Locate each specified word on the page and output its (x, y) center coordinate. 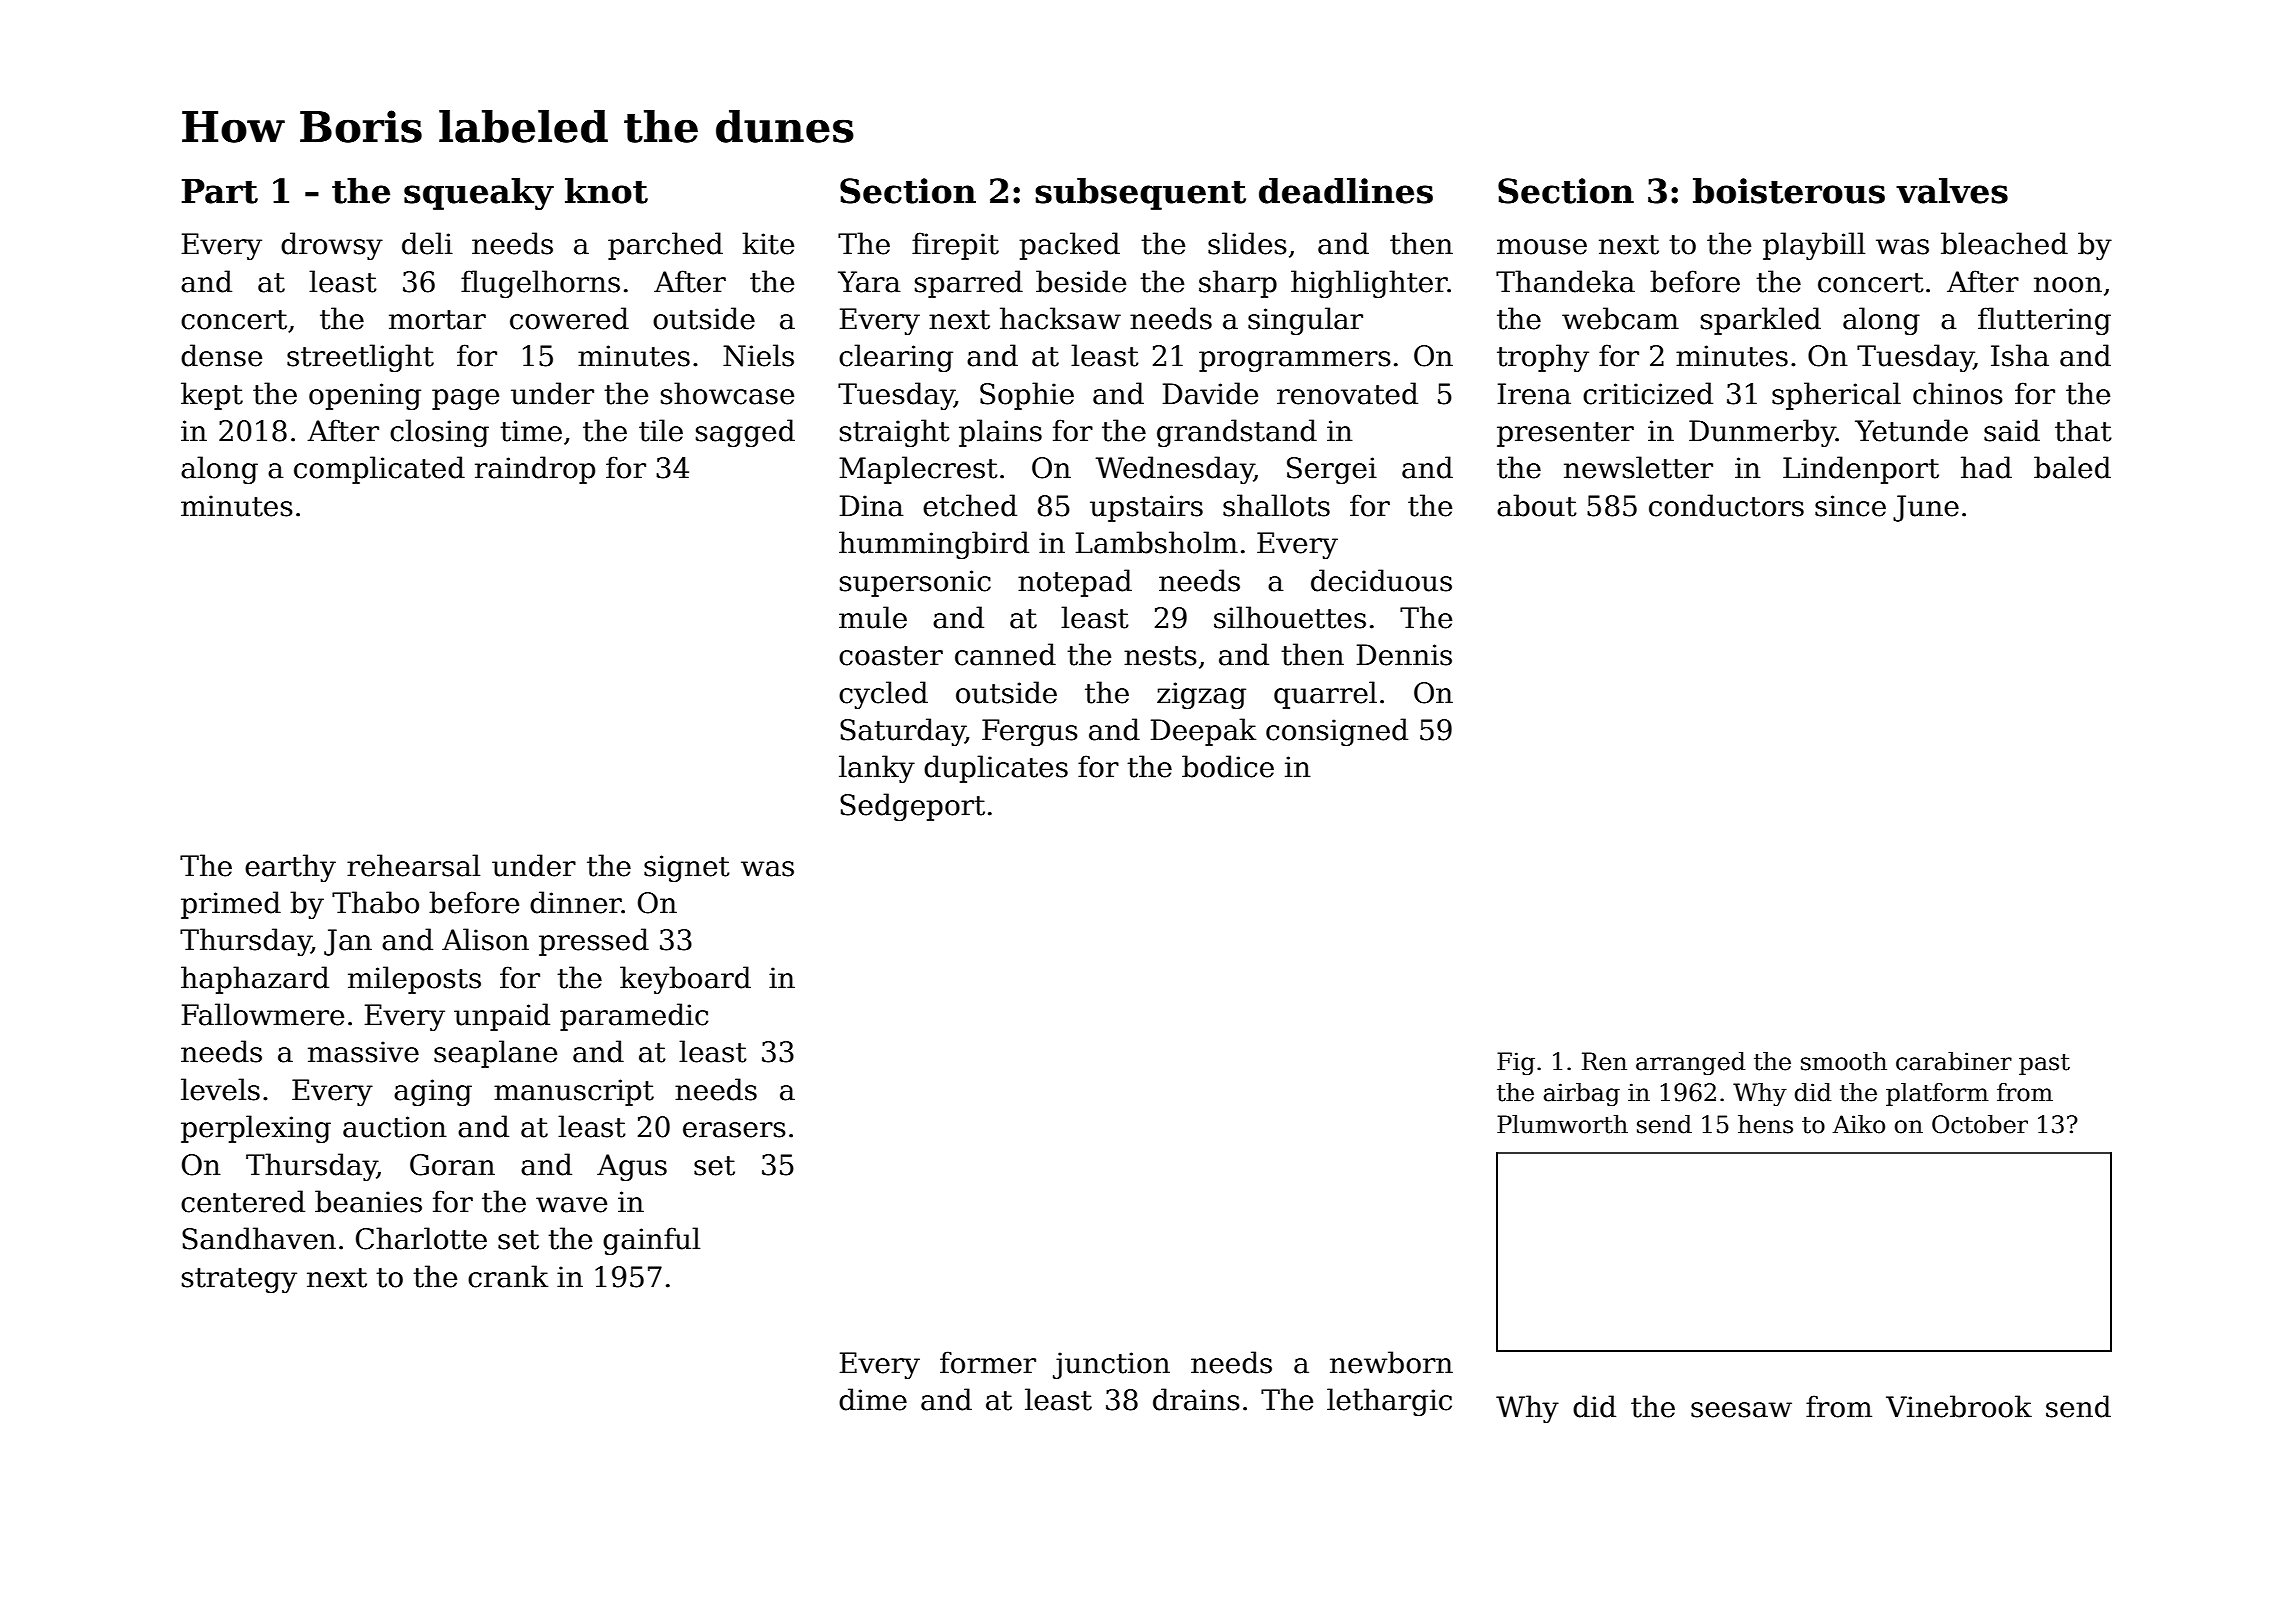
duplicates (996, 769)
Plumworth (1562, 1124)
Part (220, 191)
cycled (883, 695)
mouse (1542, 247)
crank (508, 1276)
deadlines (1346, 191)
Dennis (1404, 655)
